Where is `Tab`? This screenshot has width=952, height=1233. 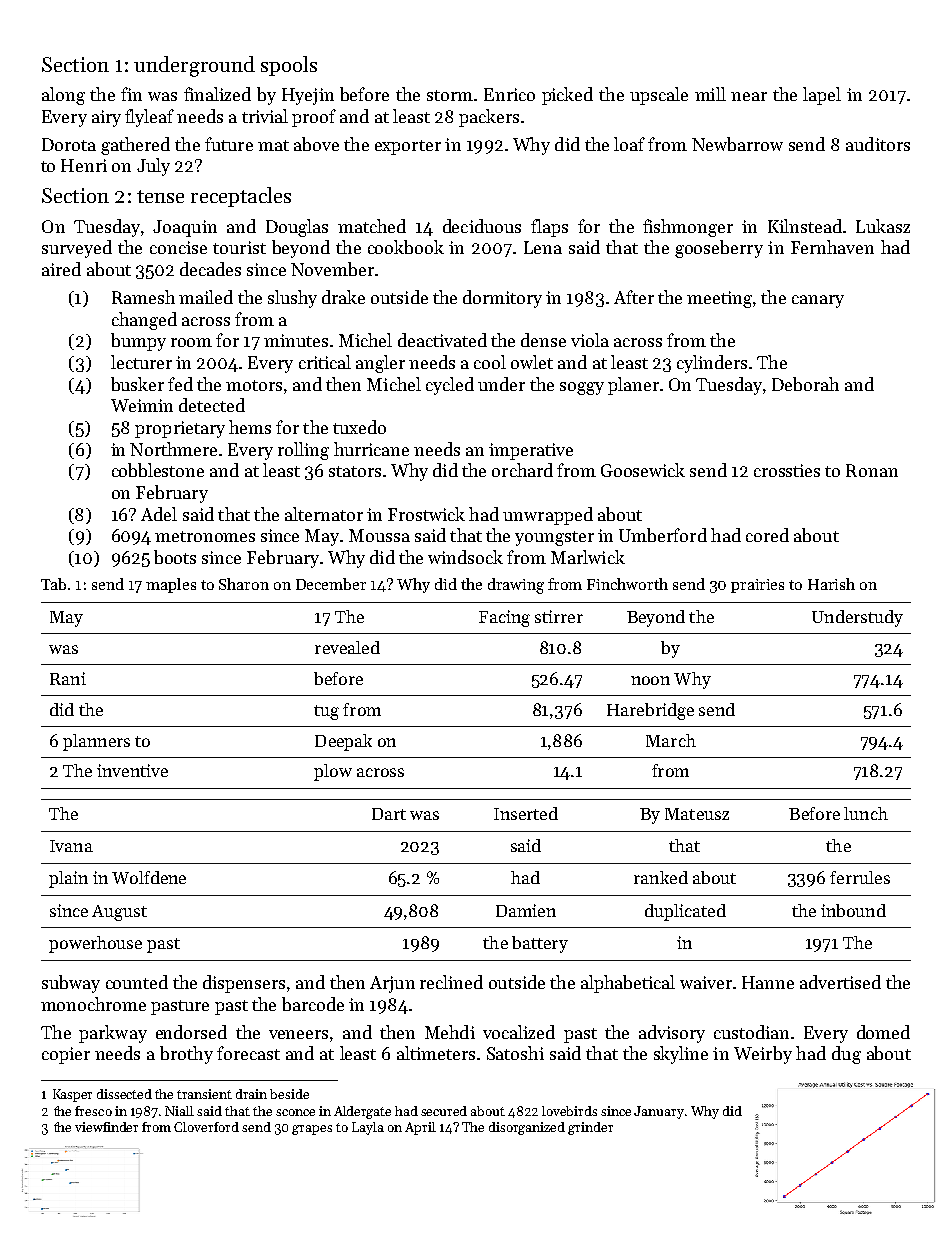 Tab is located at coordinates (53, 584).
